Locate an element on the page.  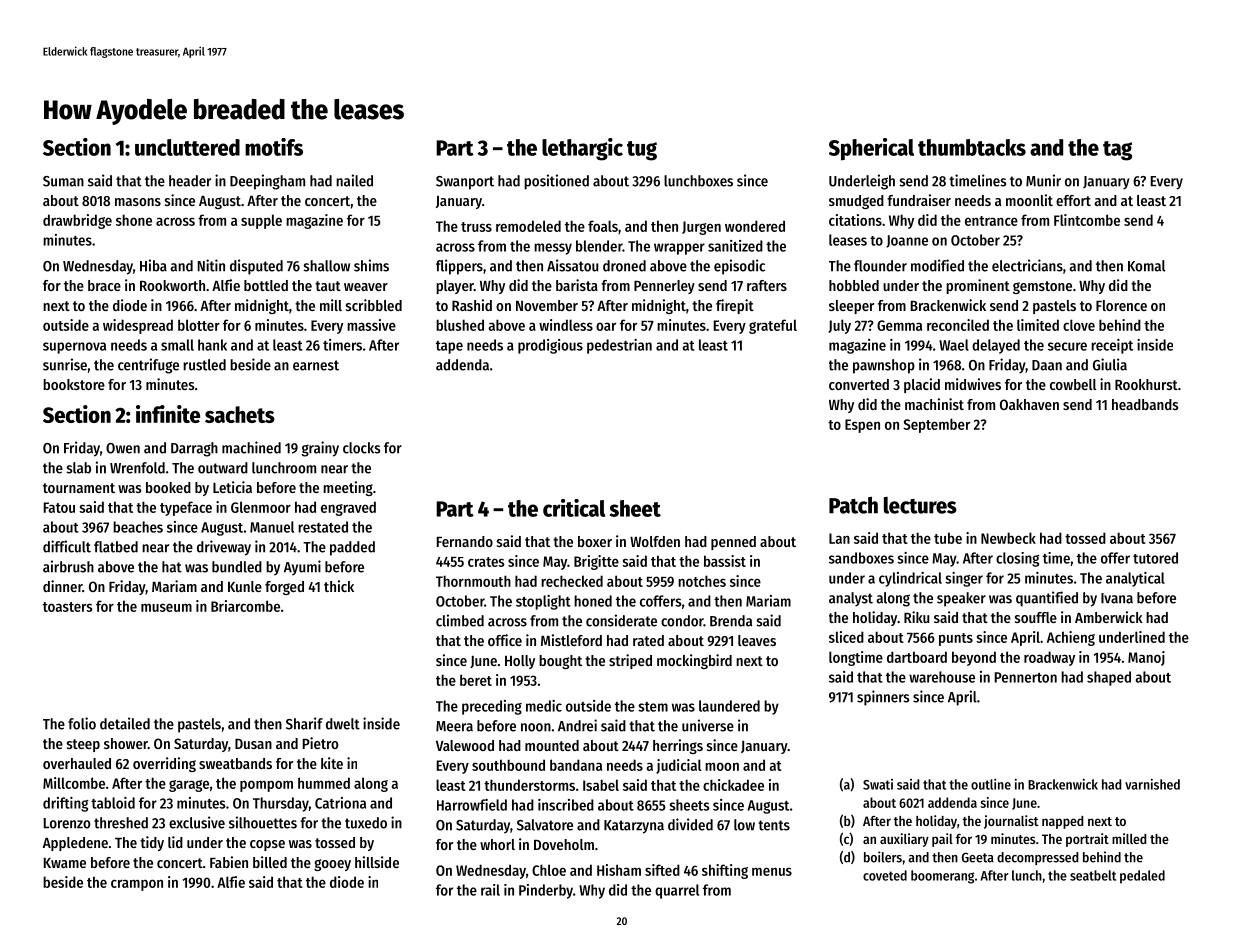
Kunle is located at coordinates (245, 586).
